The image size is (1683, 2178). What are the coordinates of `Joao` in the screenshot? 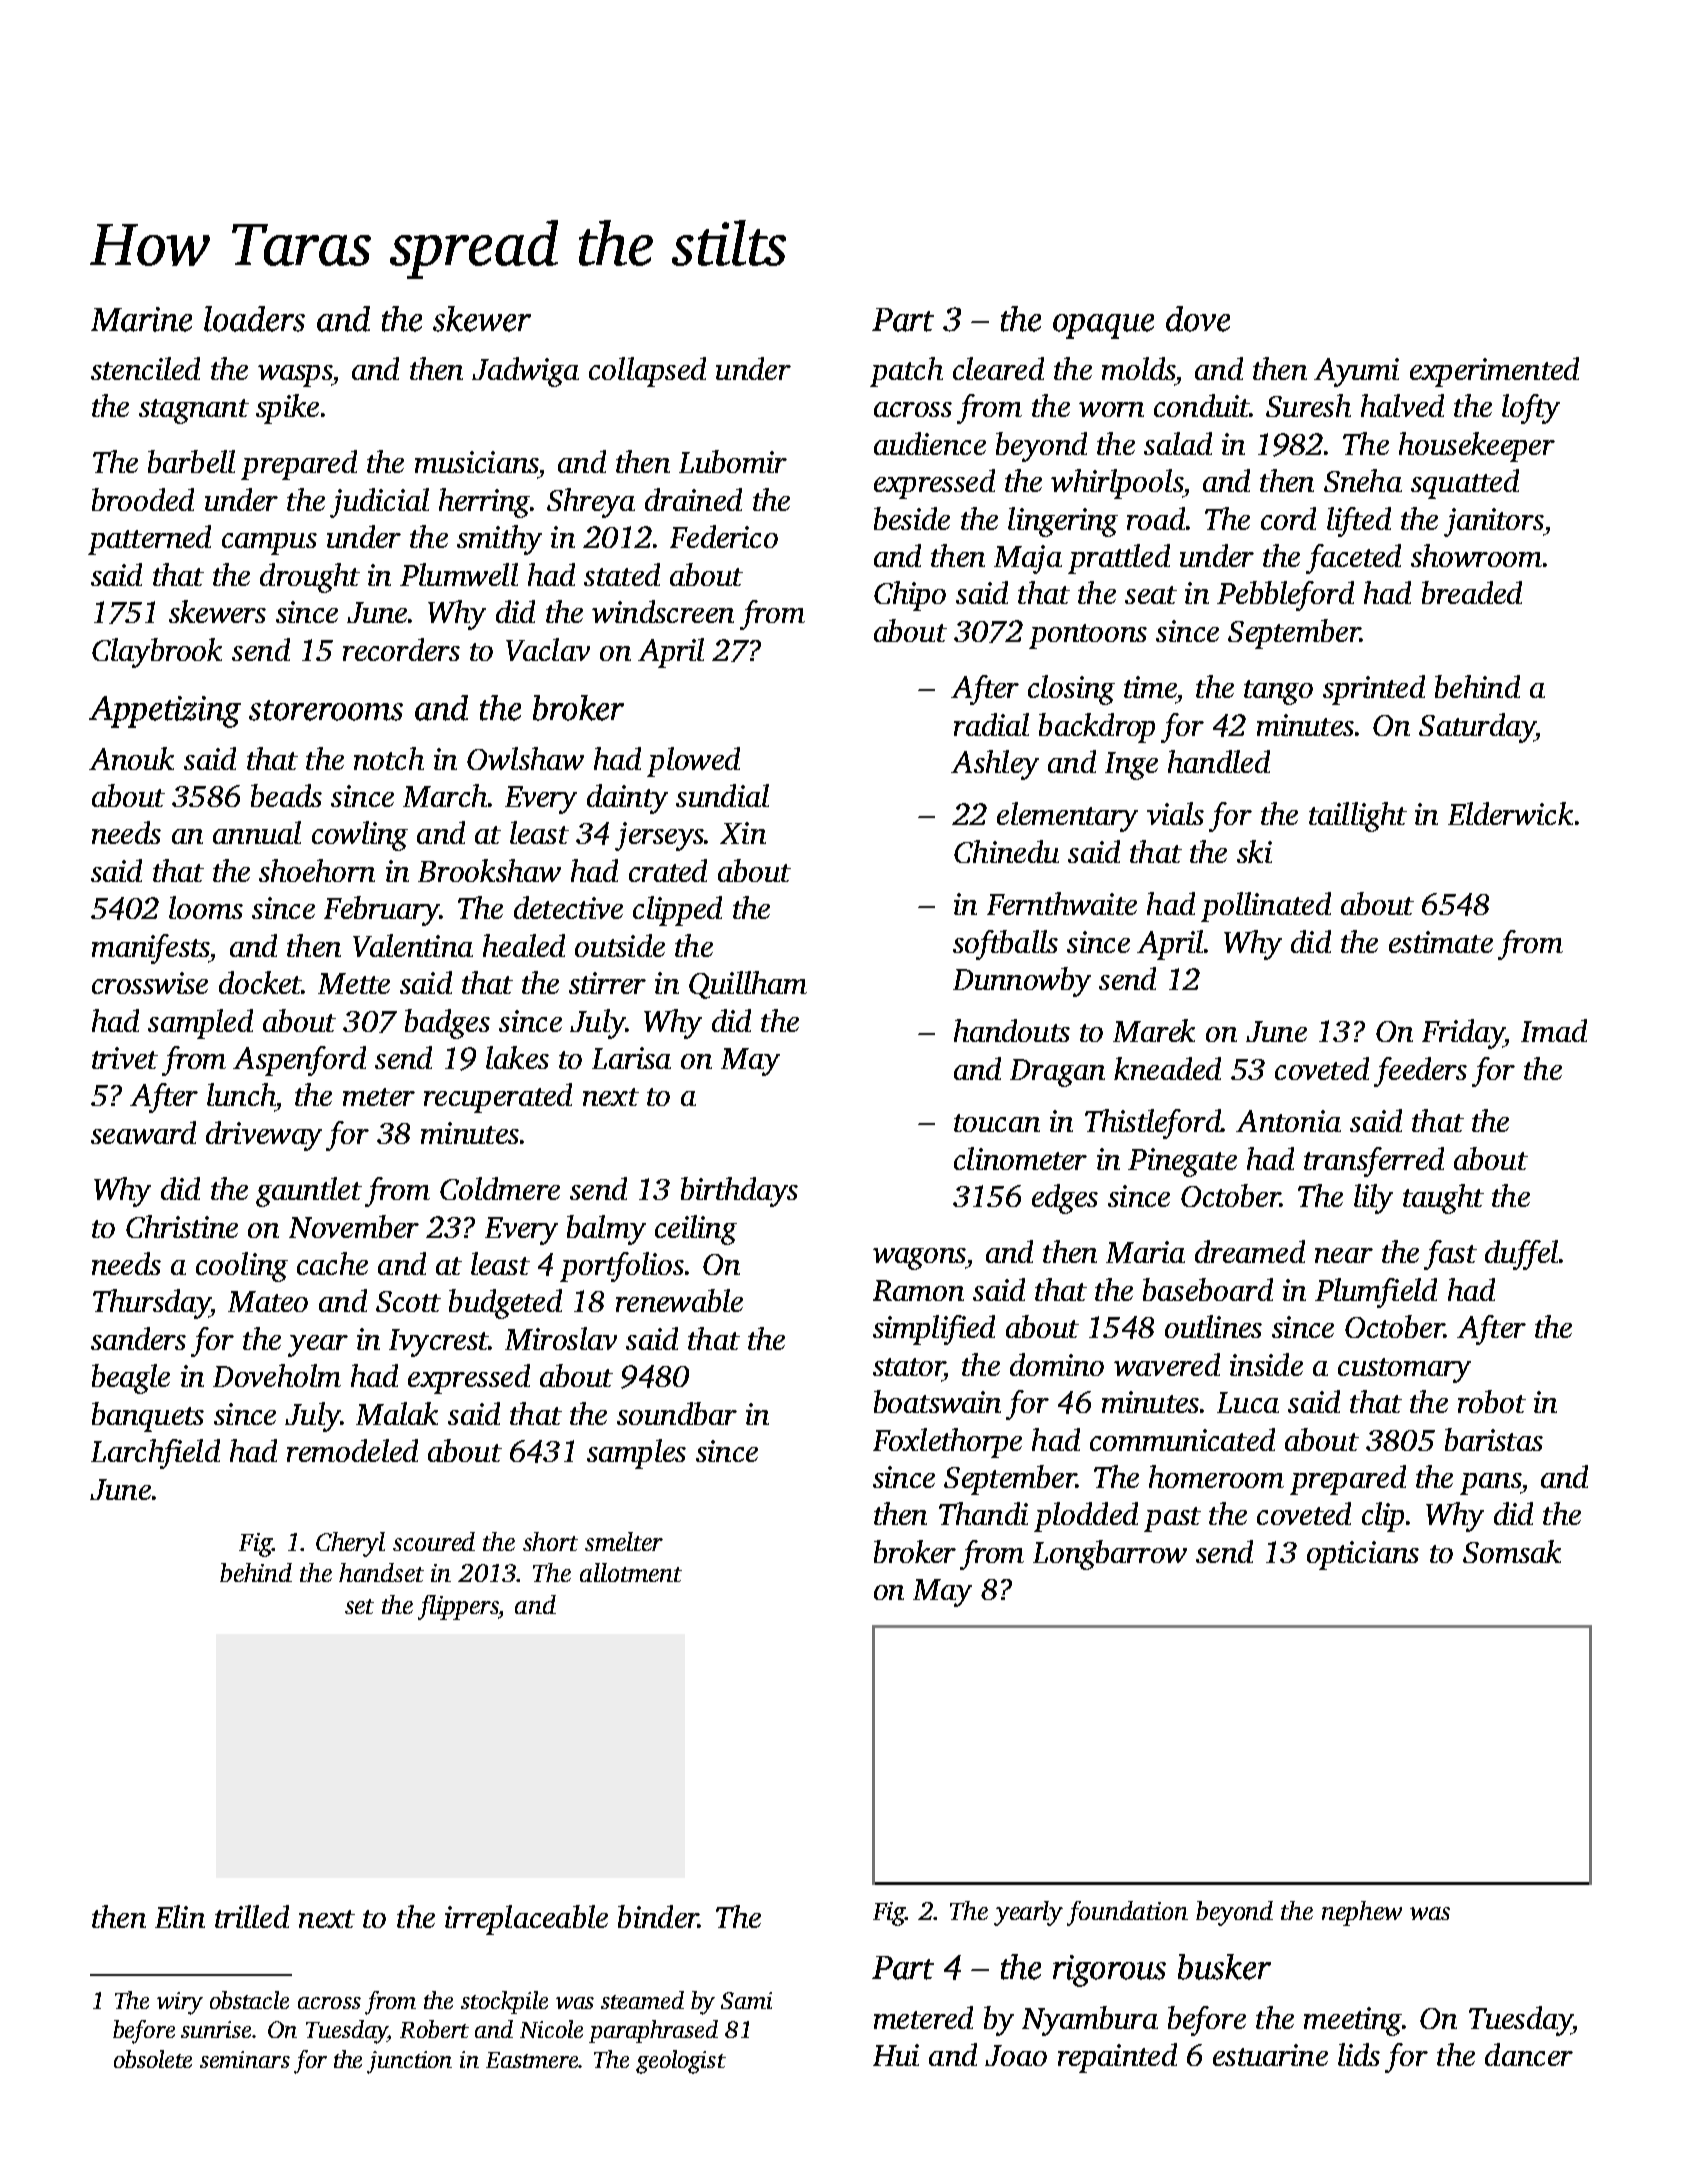 It's located at (1016, 2055).
